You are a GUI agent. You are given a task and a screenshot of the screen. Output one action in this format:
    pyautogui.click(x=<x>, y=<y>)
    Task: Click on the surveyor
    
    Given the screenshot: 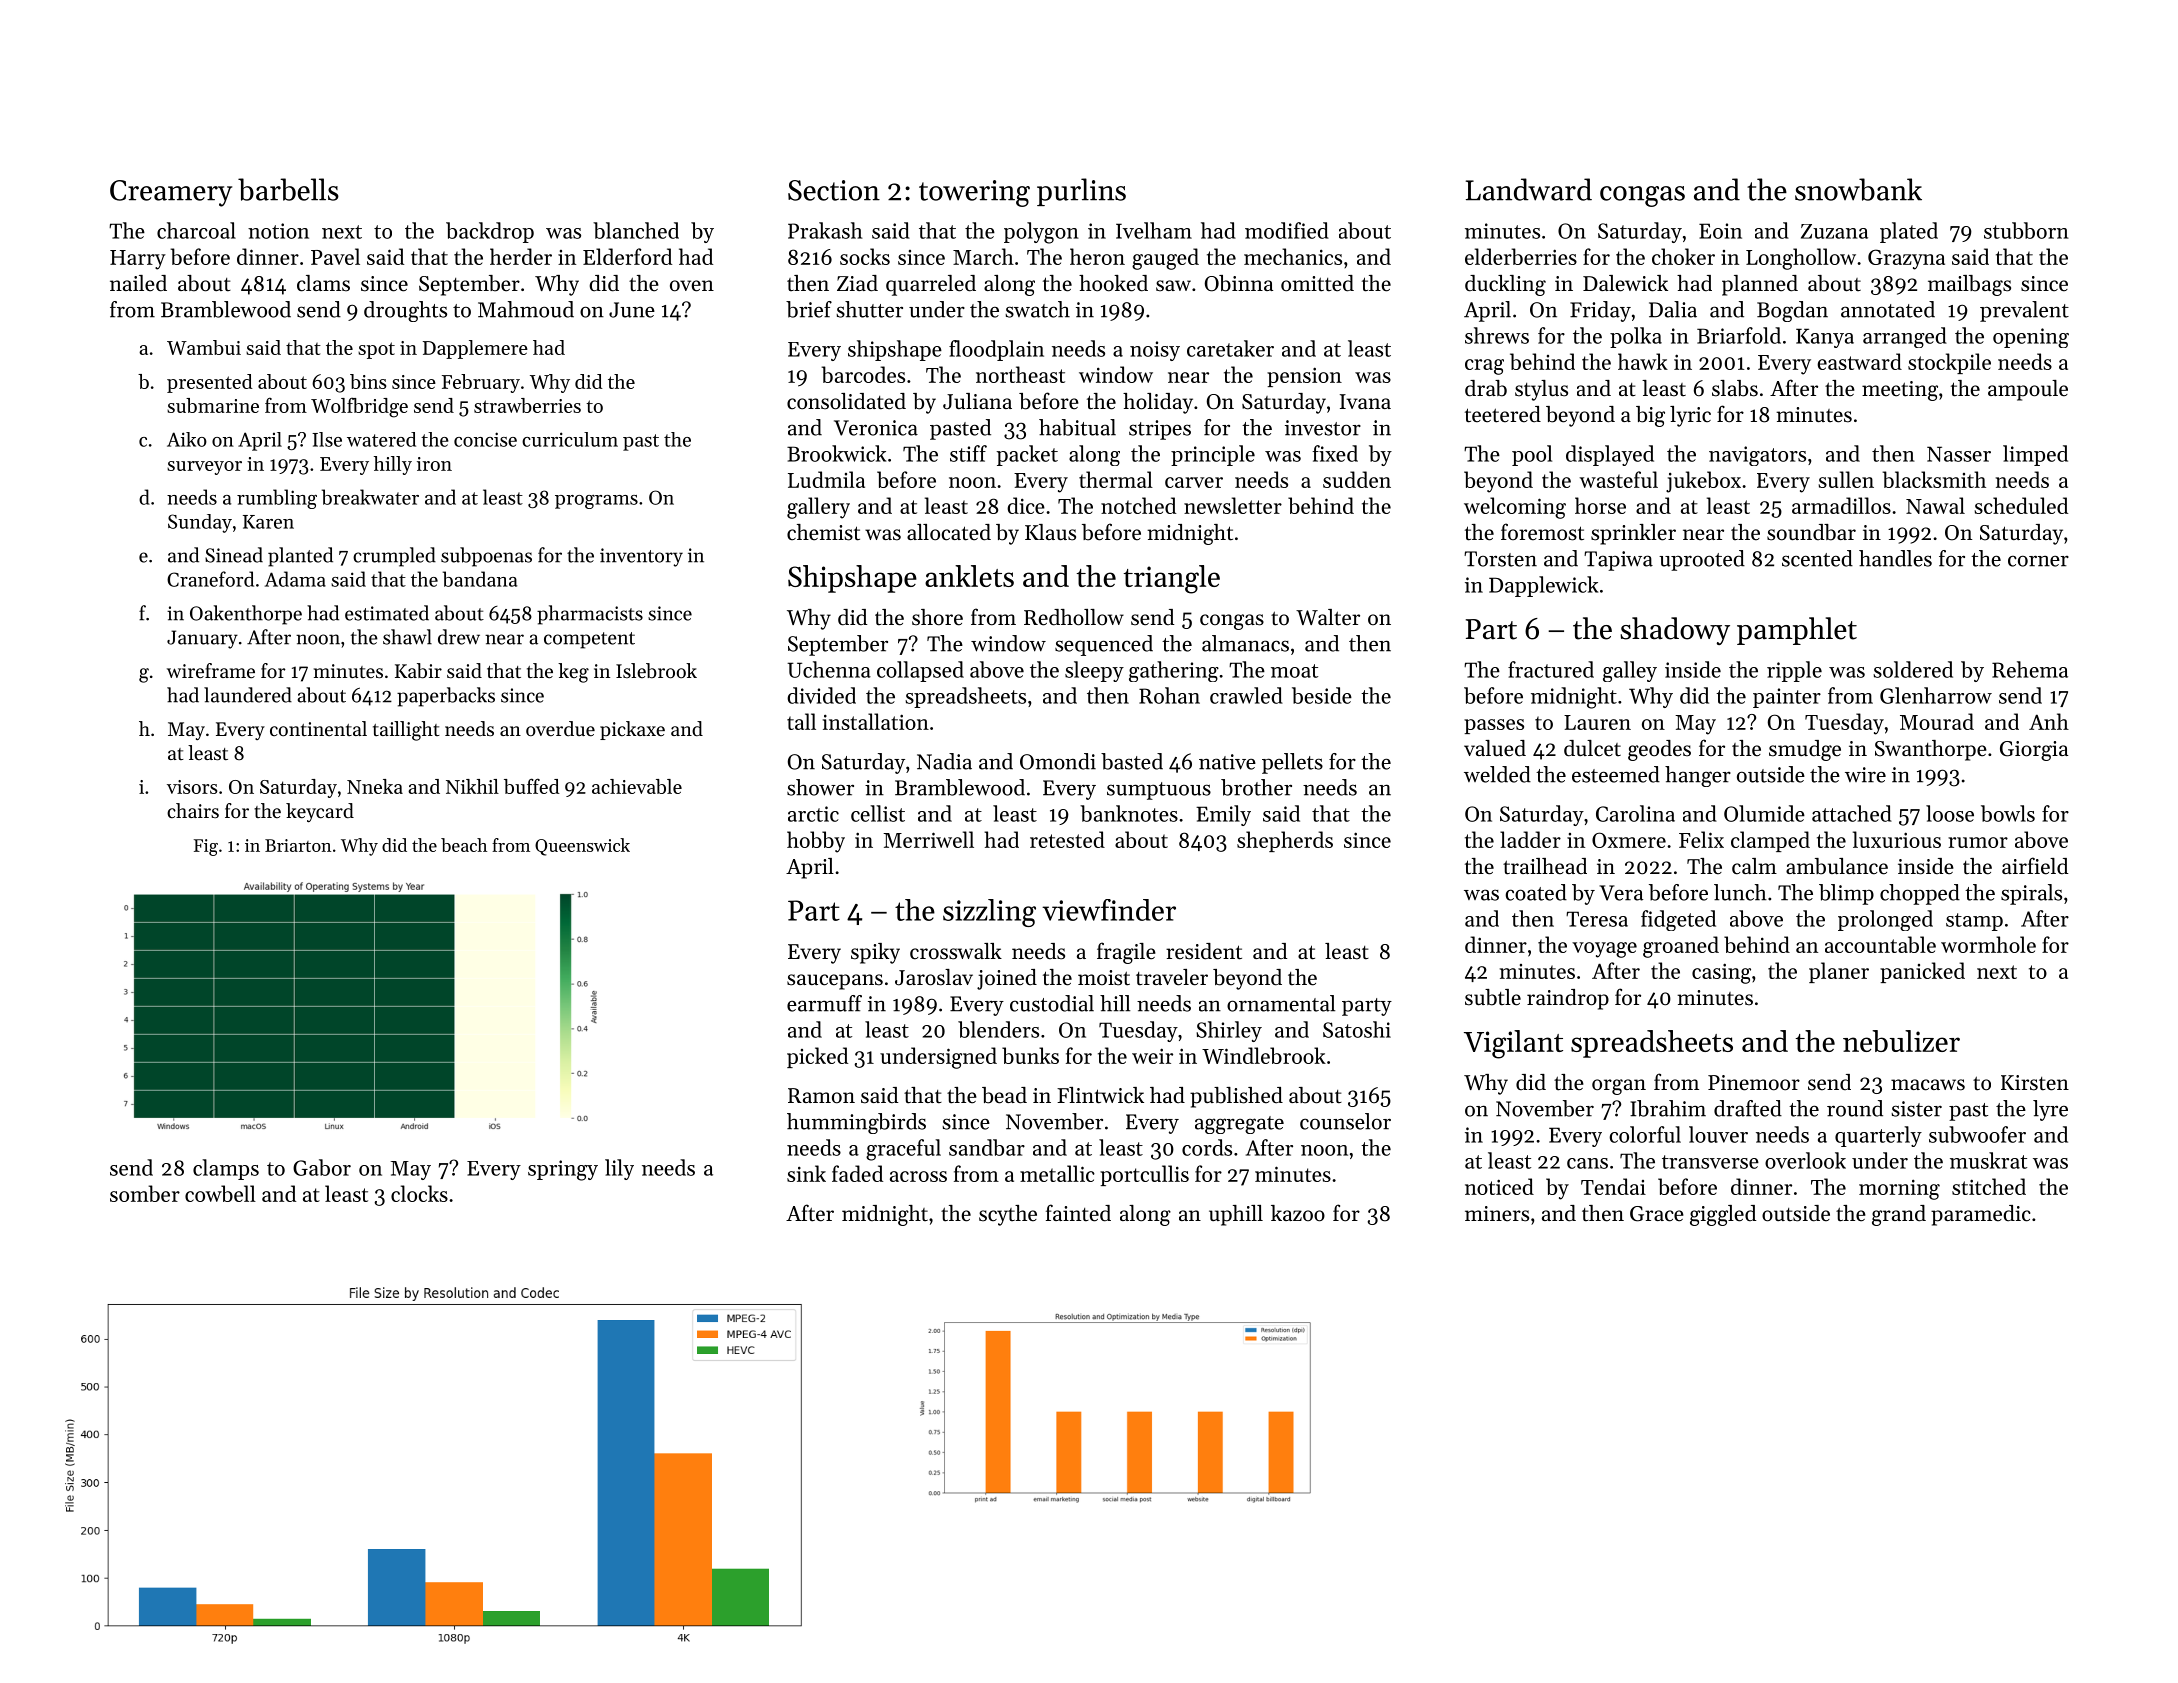 What is the action you would take?
    pyautogui.click(x=204, y=468)
